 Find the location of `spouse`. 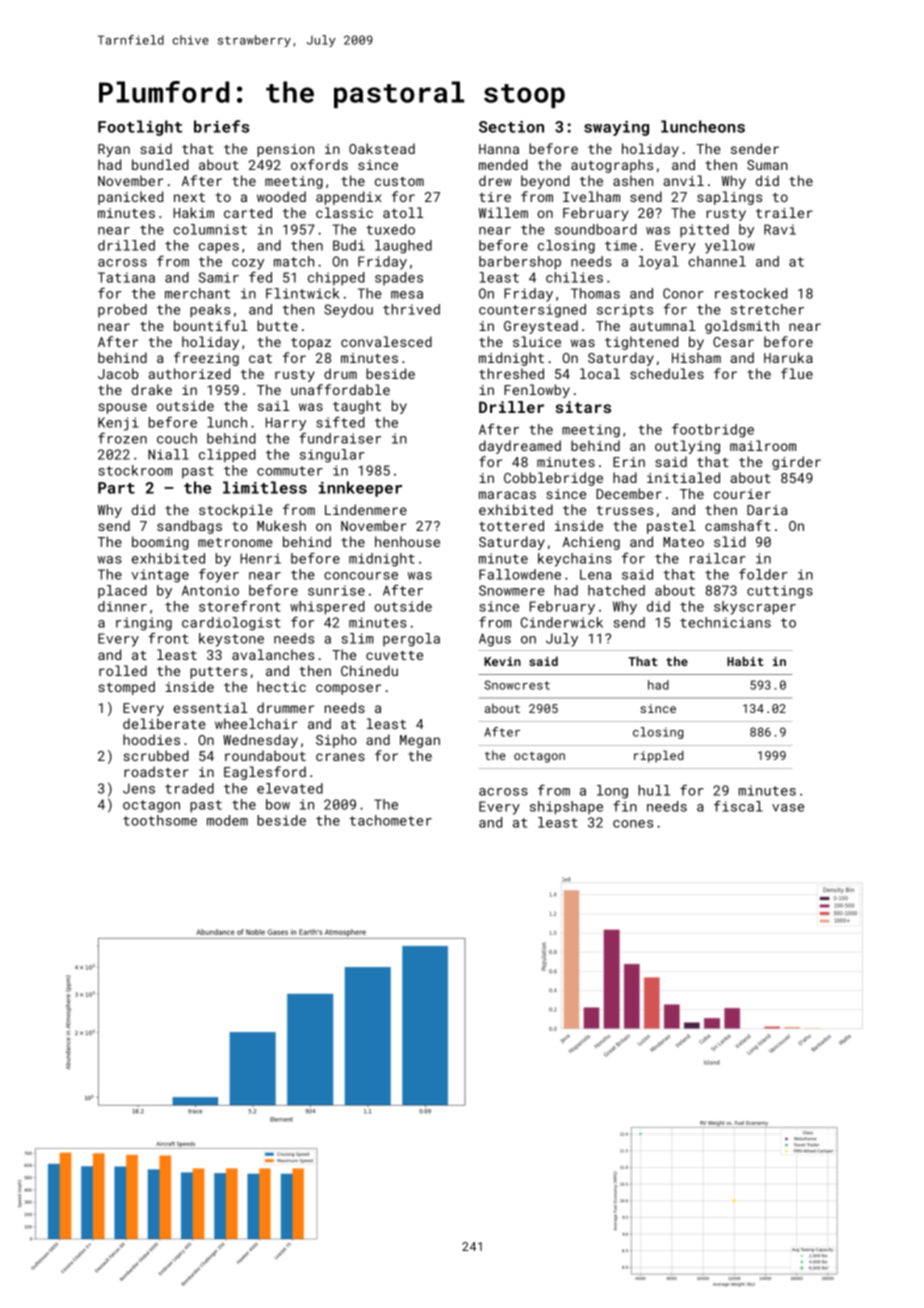

spouse is located at coordinates (122, 408).
